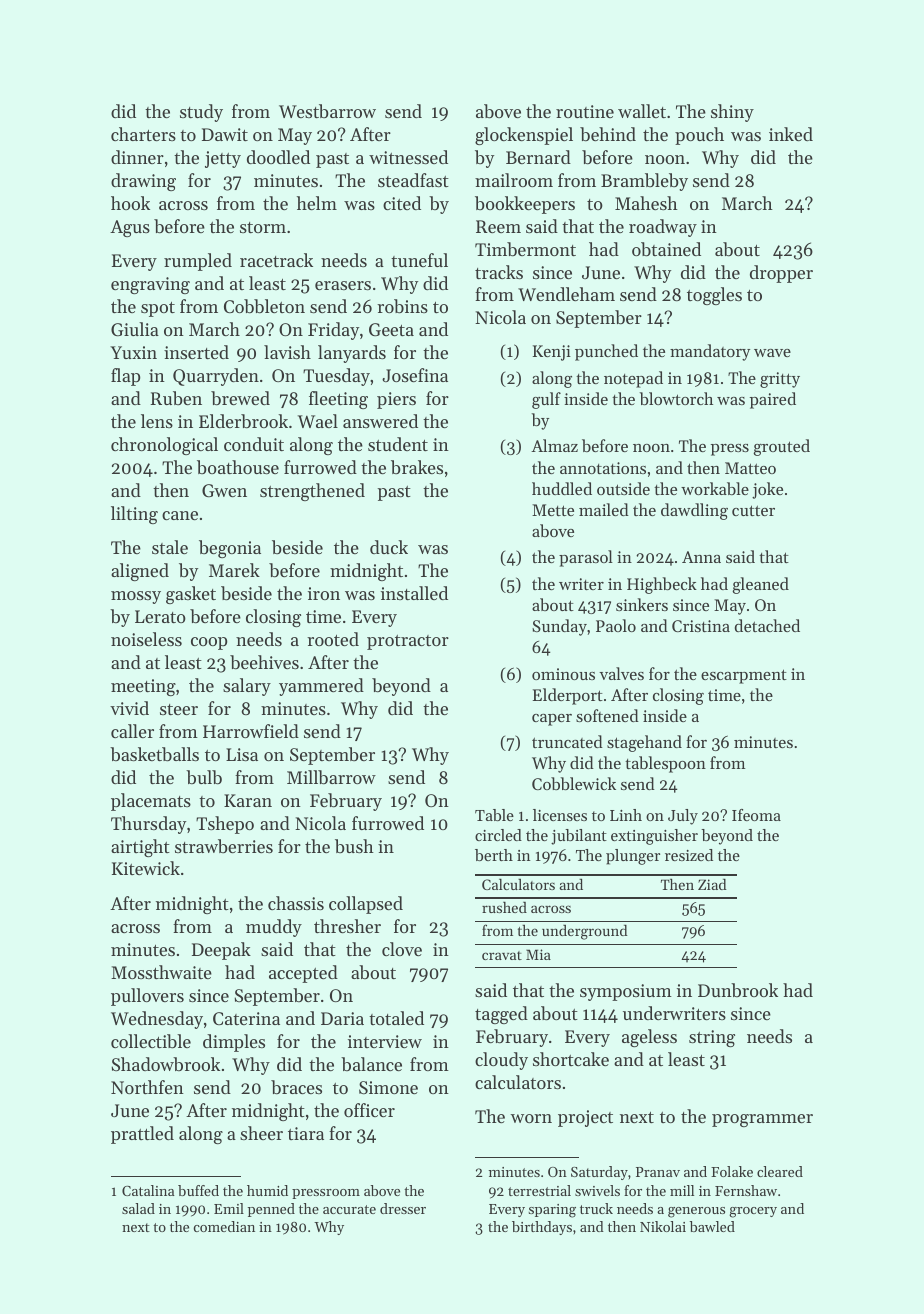 This screenshot has height=1314, width=924. Describe the element at coordinates (732, 113) in the screenshot. I see `shiny` at that location.
